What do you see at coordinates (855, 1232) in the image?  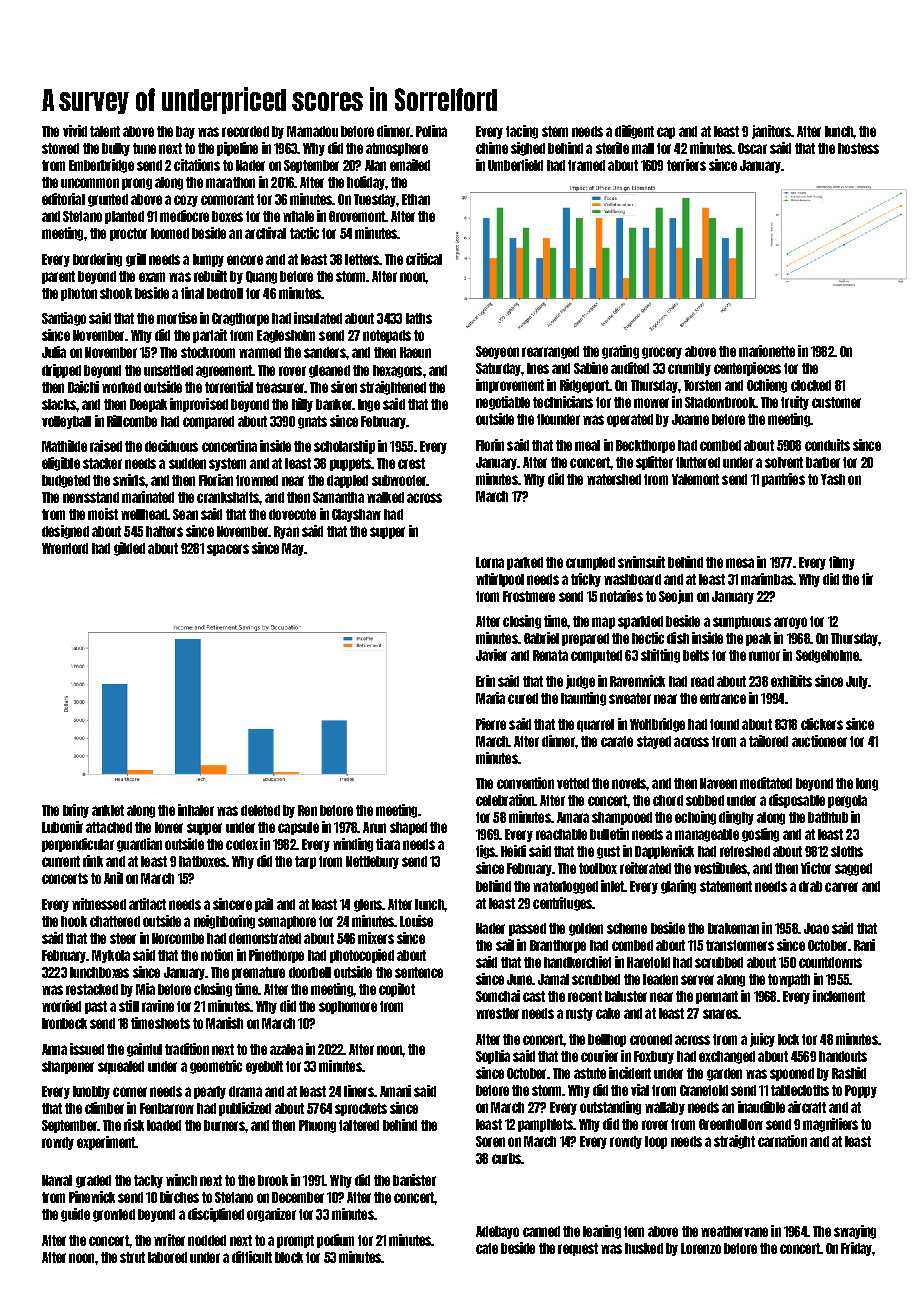 I see `swaying` at bounding box center [855, 1232].
